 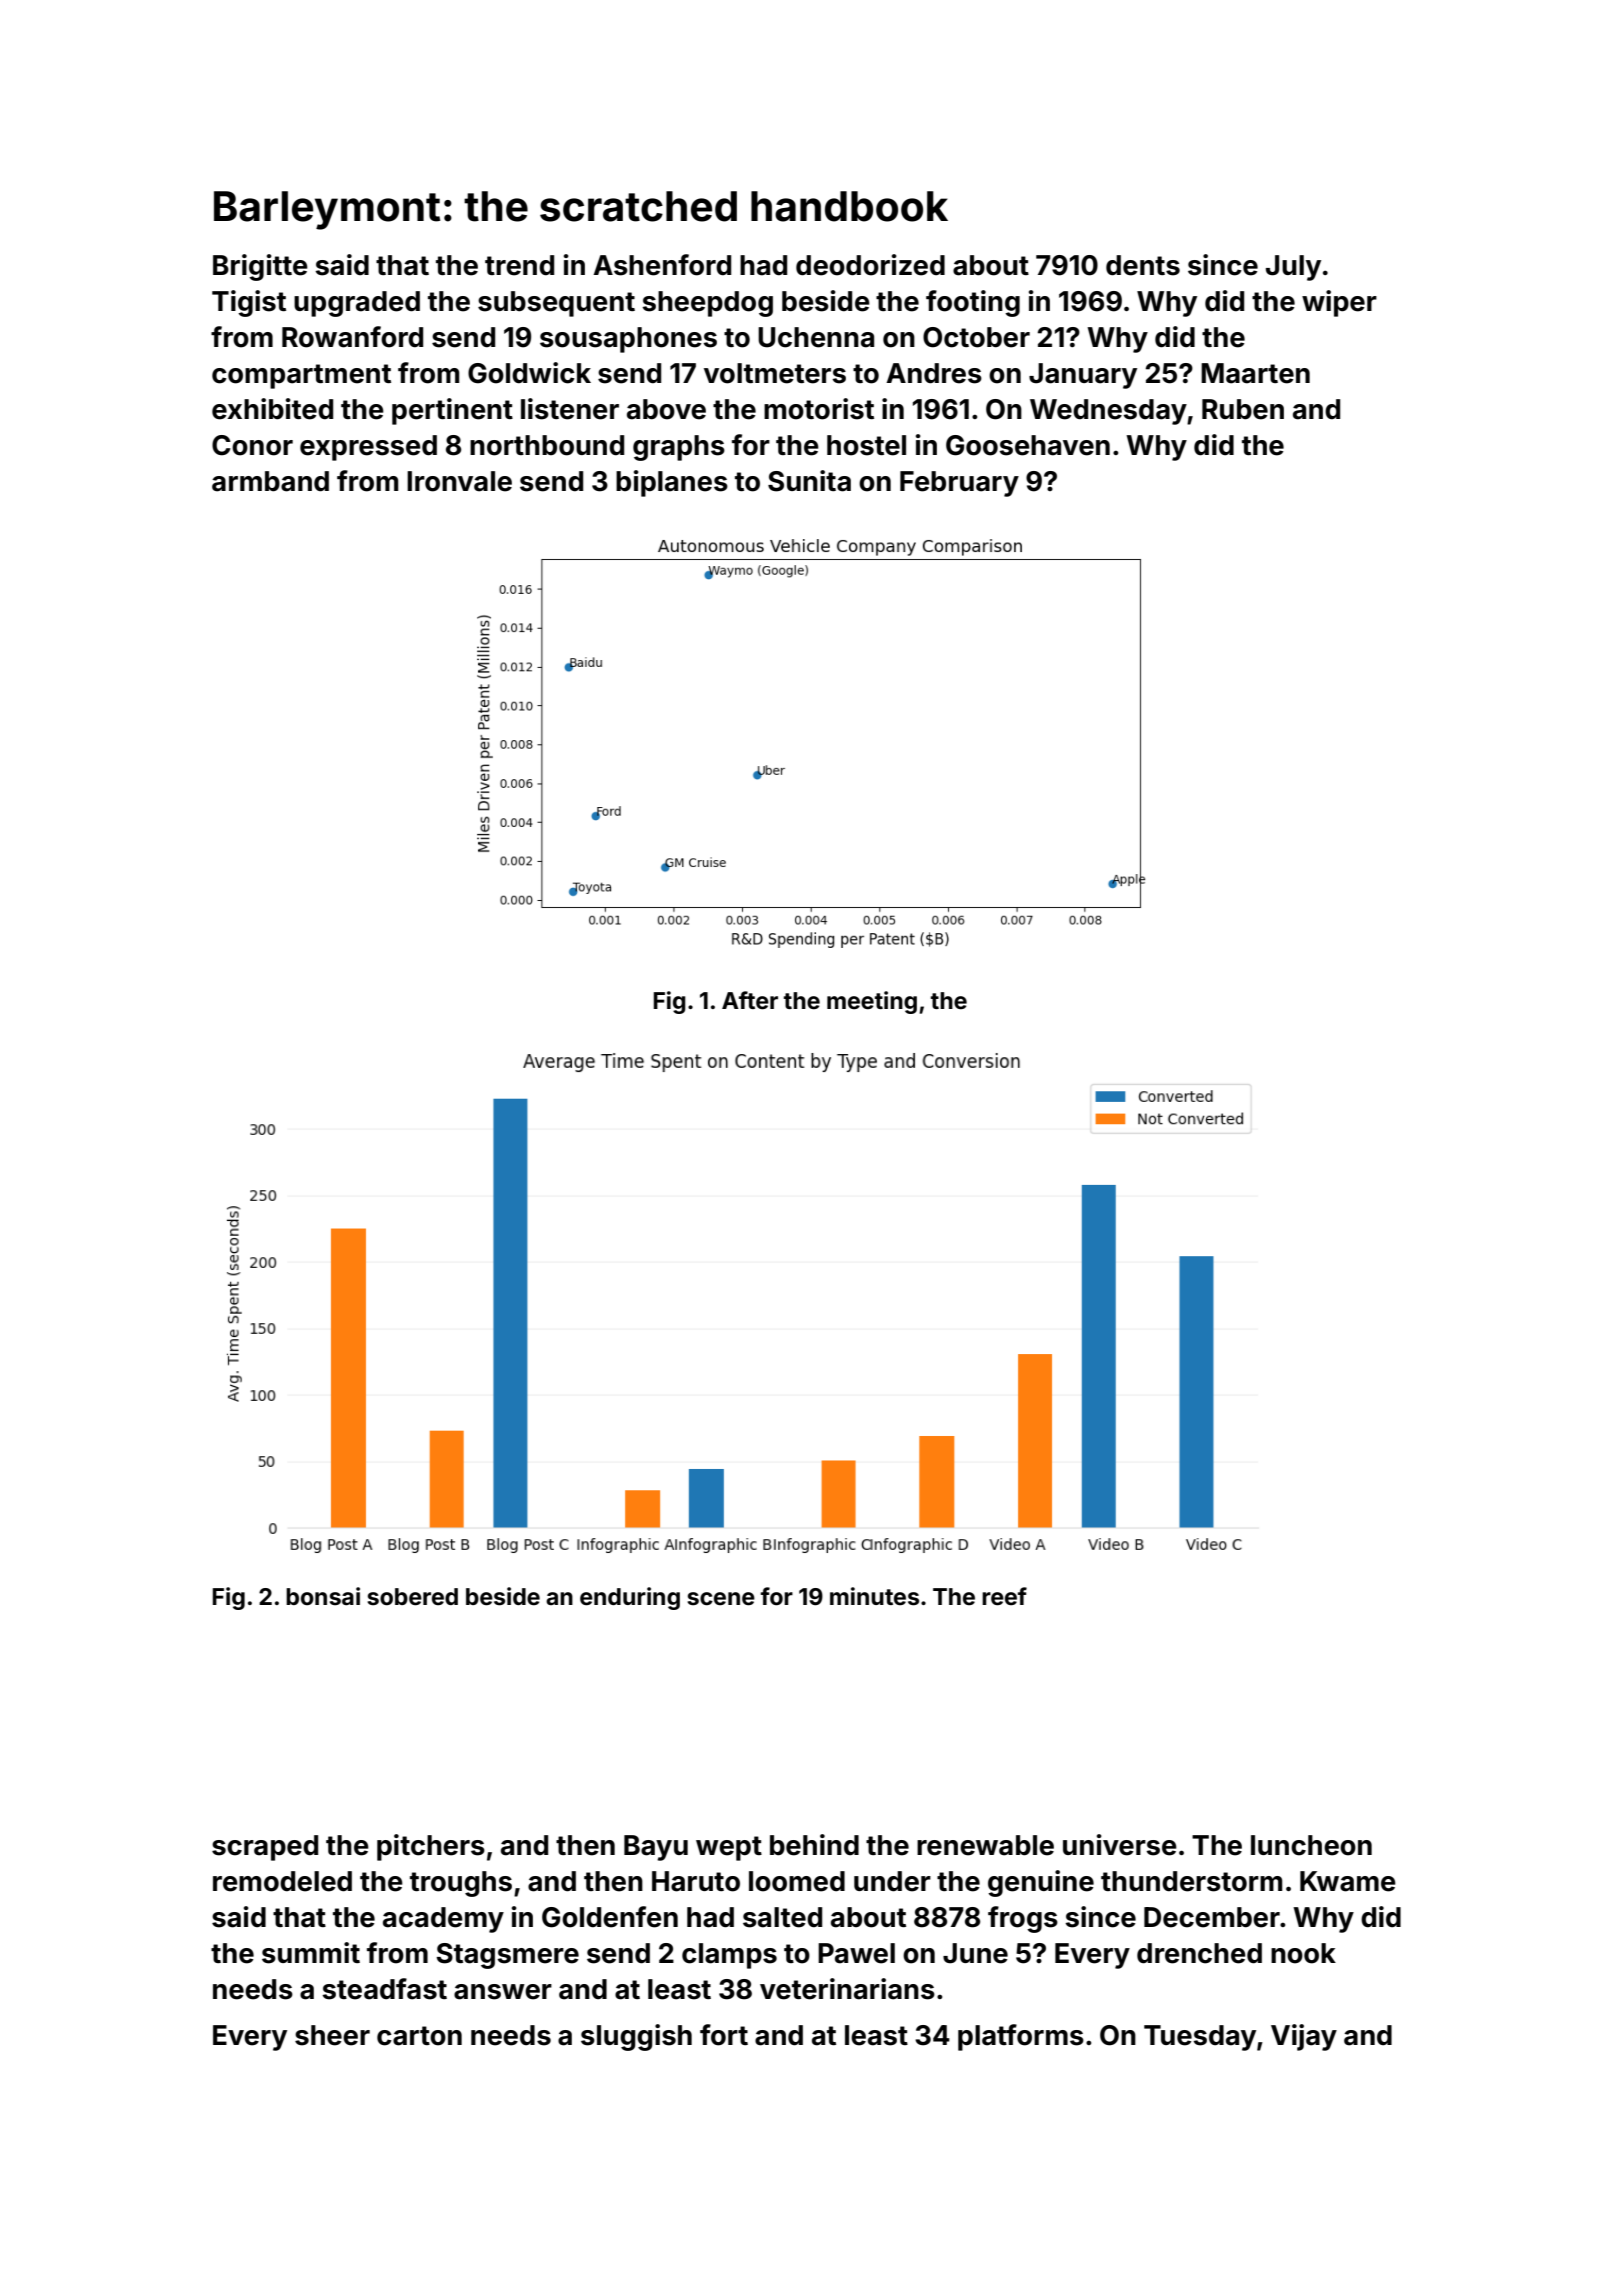 What do you see at coordinates (1243, 409) in the screenshot?
I see `Ruben` at bounding box center [1243, 409].
